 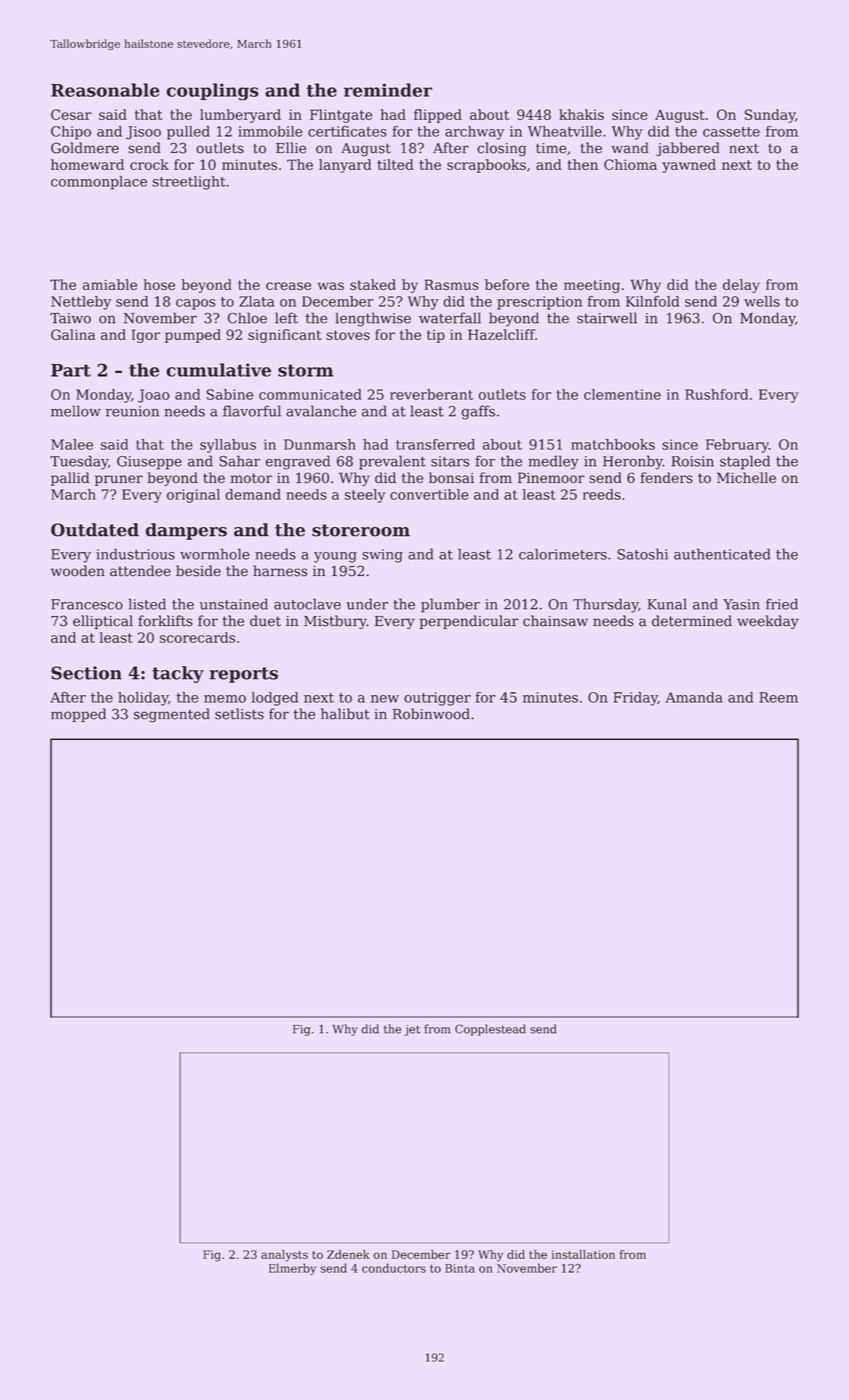 What do you see at coordinates (292, 1269) in the screenshot?
I see `Elmerby` at bounding box center [292, 1269].
